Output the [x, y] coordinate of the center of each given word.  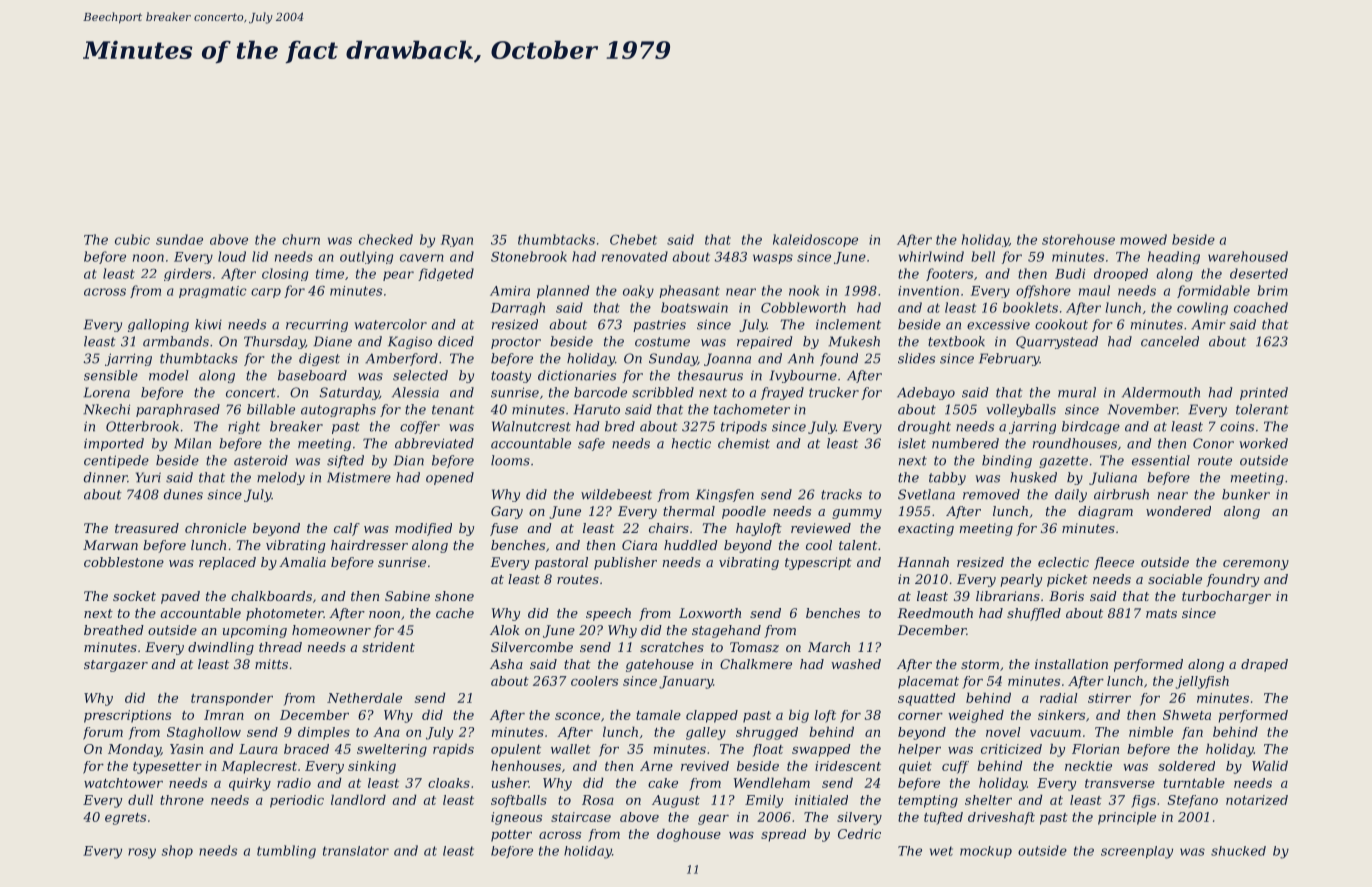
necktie [1088, 766]
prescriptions [127, 716]
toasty [511, 377]
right [244, 427]
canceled [1170, 341]
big [799, 716]
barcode [600, 392]
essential [1161, 460]
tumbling [286, 852]
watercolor [391, 324]
